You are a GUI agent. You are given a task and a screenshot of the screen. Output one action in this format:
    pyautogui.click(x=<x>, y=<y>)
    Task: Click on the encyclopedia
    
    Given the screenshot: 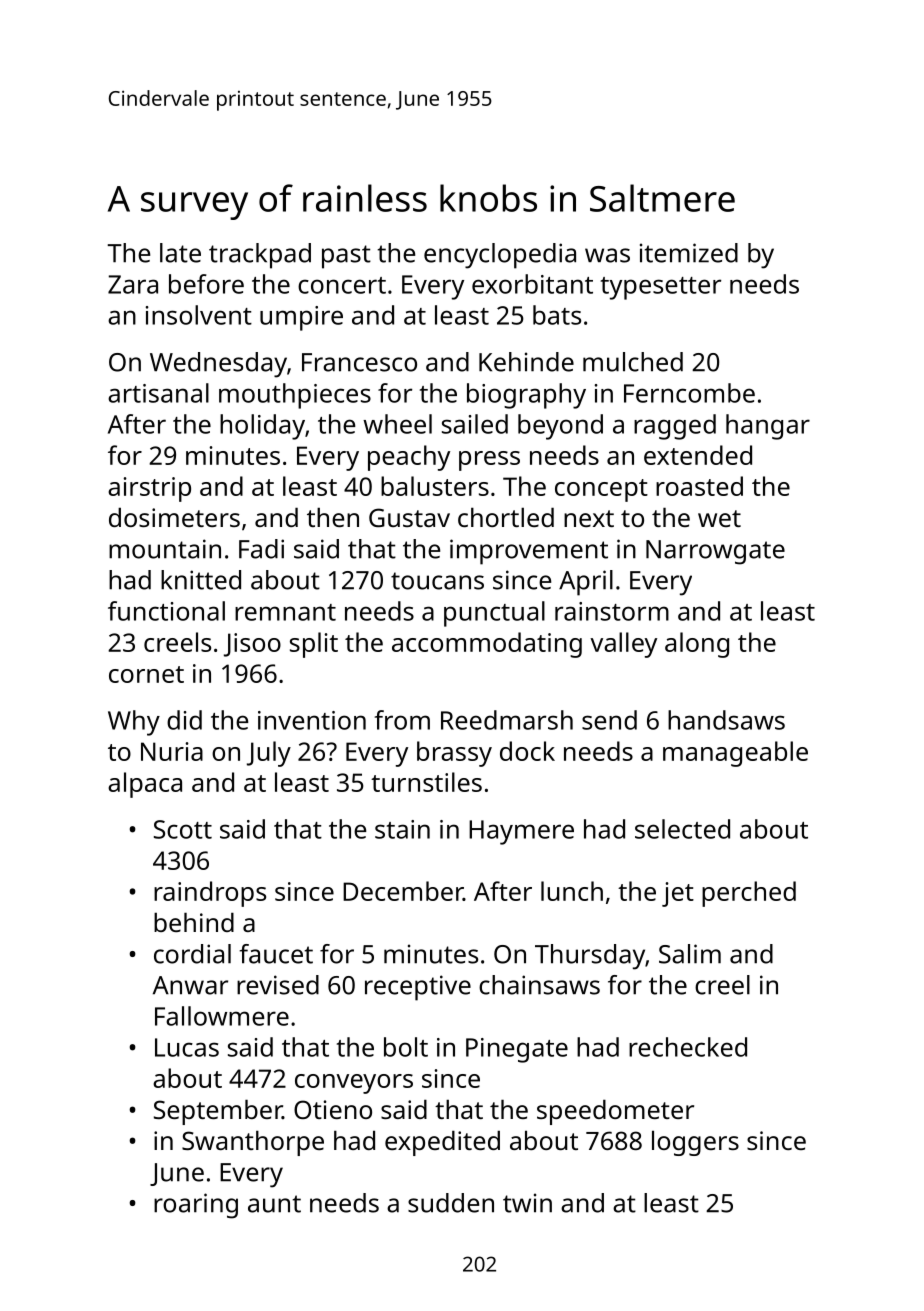 What is the action you would take?
    pyautogui.click(x=500, y=256)
